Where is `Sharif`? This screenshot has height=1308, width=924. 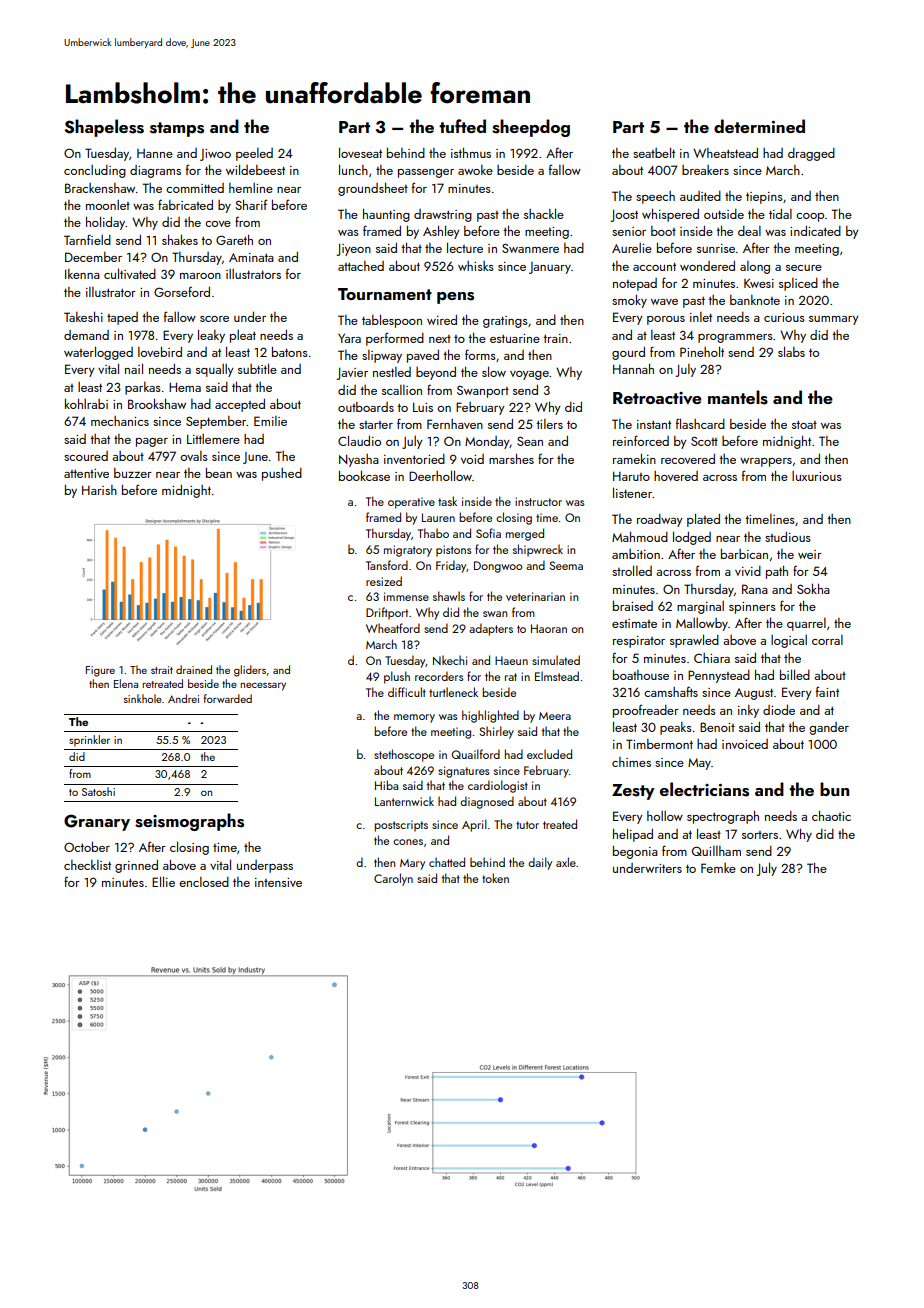 Sharif is located at coordinates (251, 204).
